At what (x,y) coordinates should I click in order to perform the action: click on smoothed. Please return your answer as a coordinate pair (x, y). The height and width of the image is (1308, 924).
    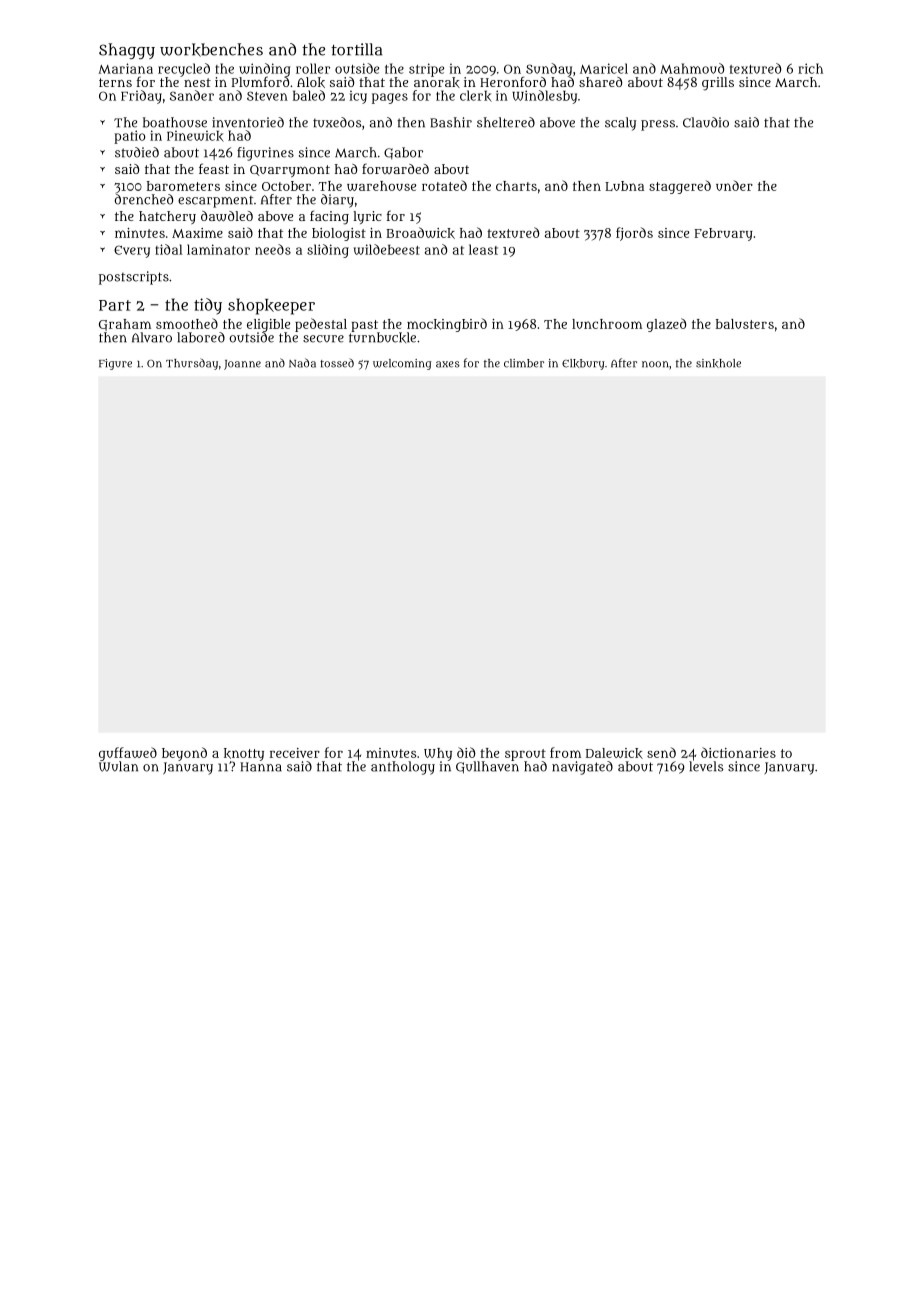
    Looking at the image, I should click on (187, 323).
